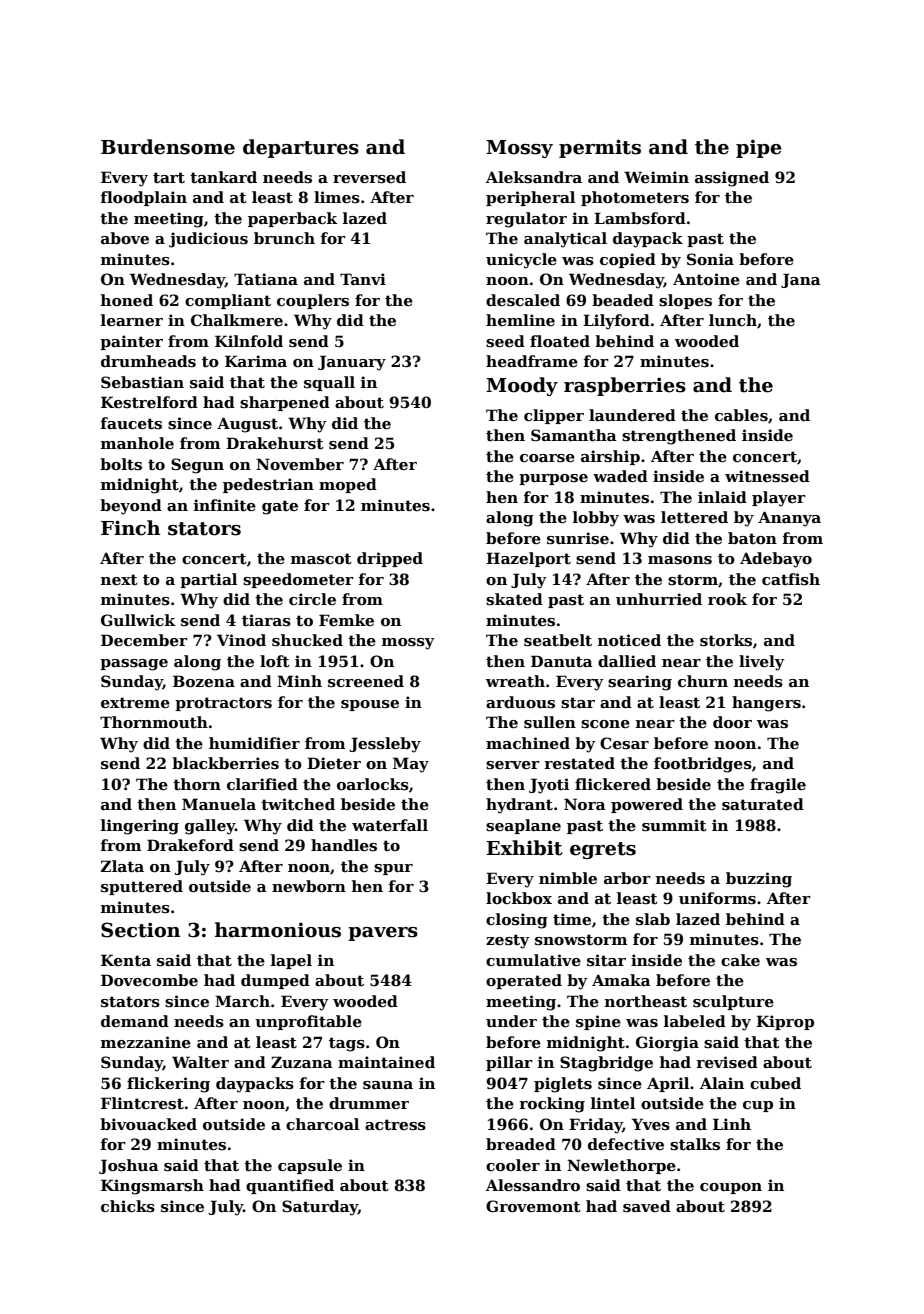  Describe the element at coordinates (135, 702) in the document. I see `extreme` at that location.
